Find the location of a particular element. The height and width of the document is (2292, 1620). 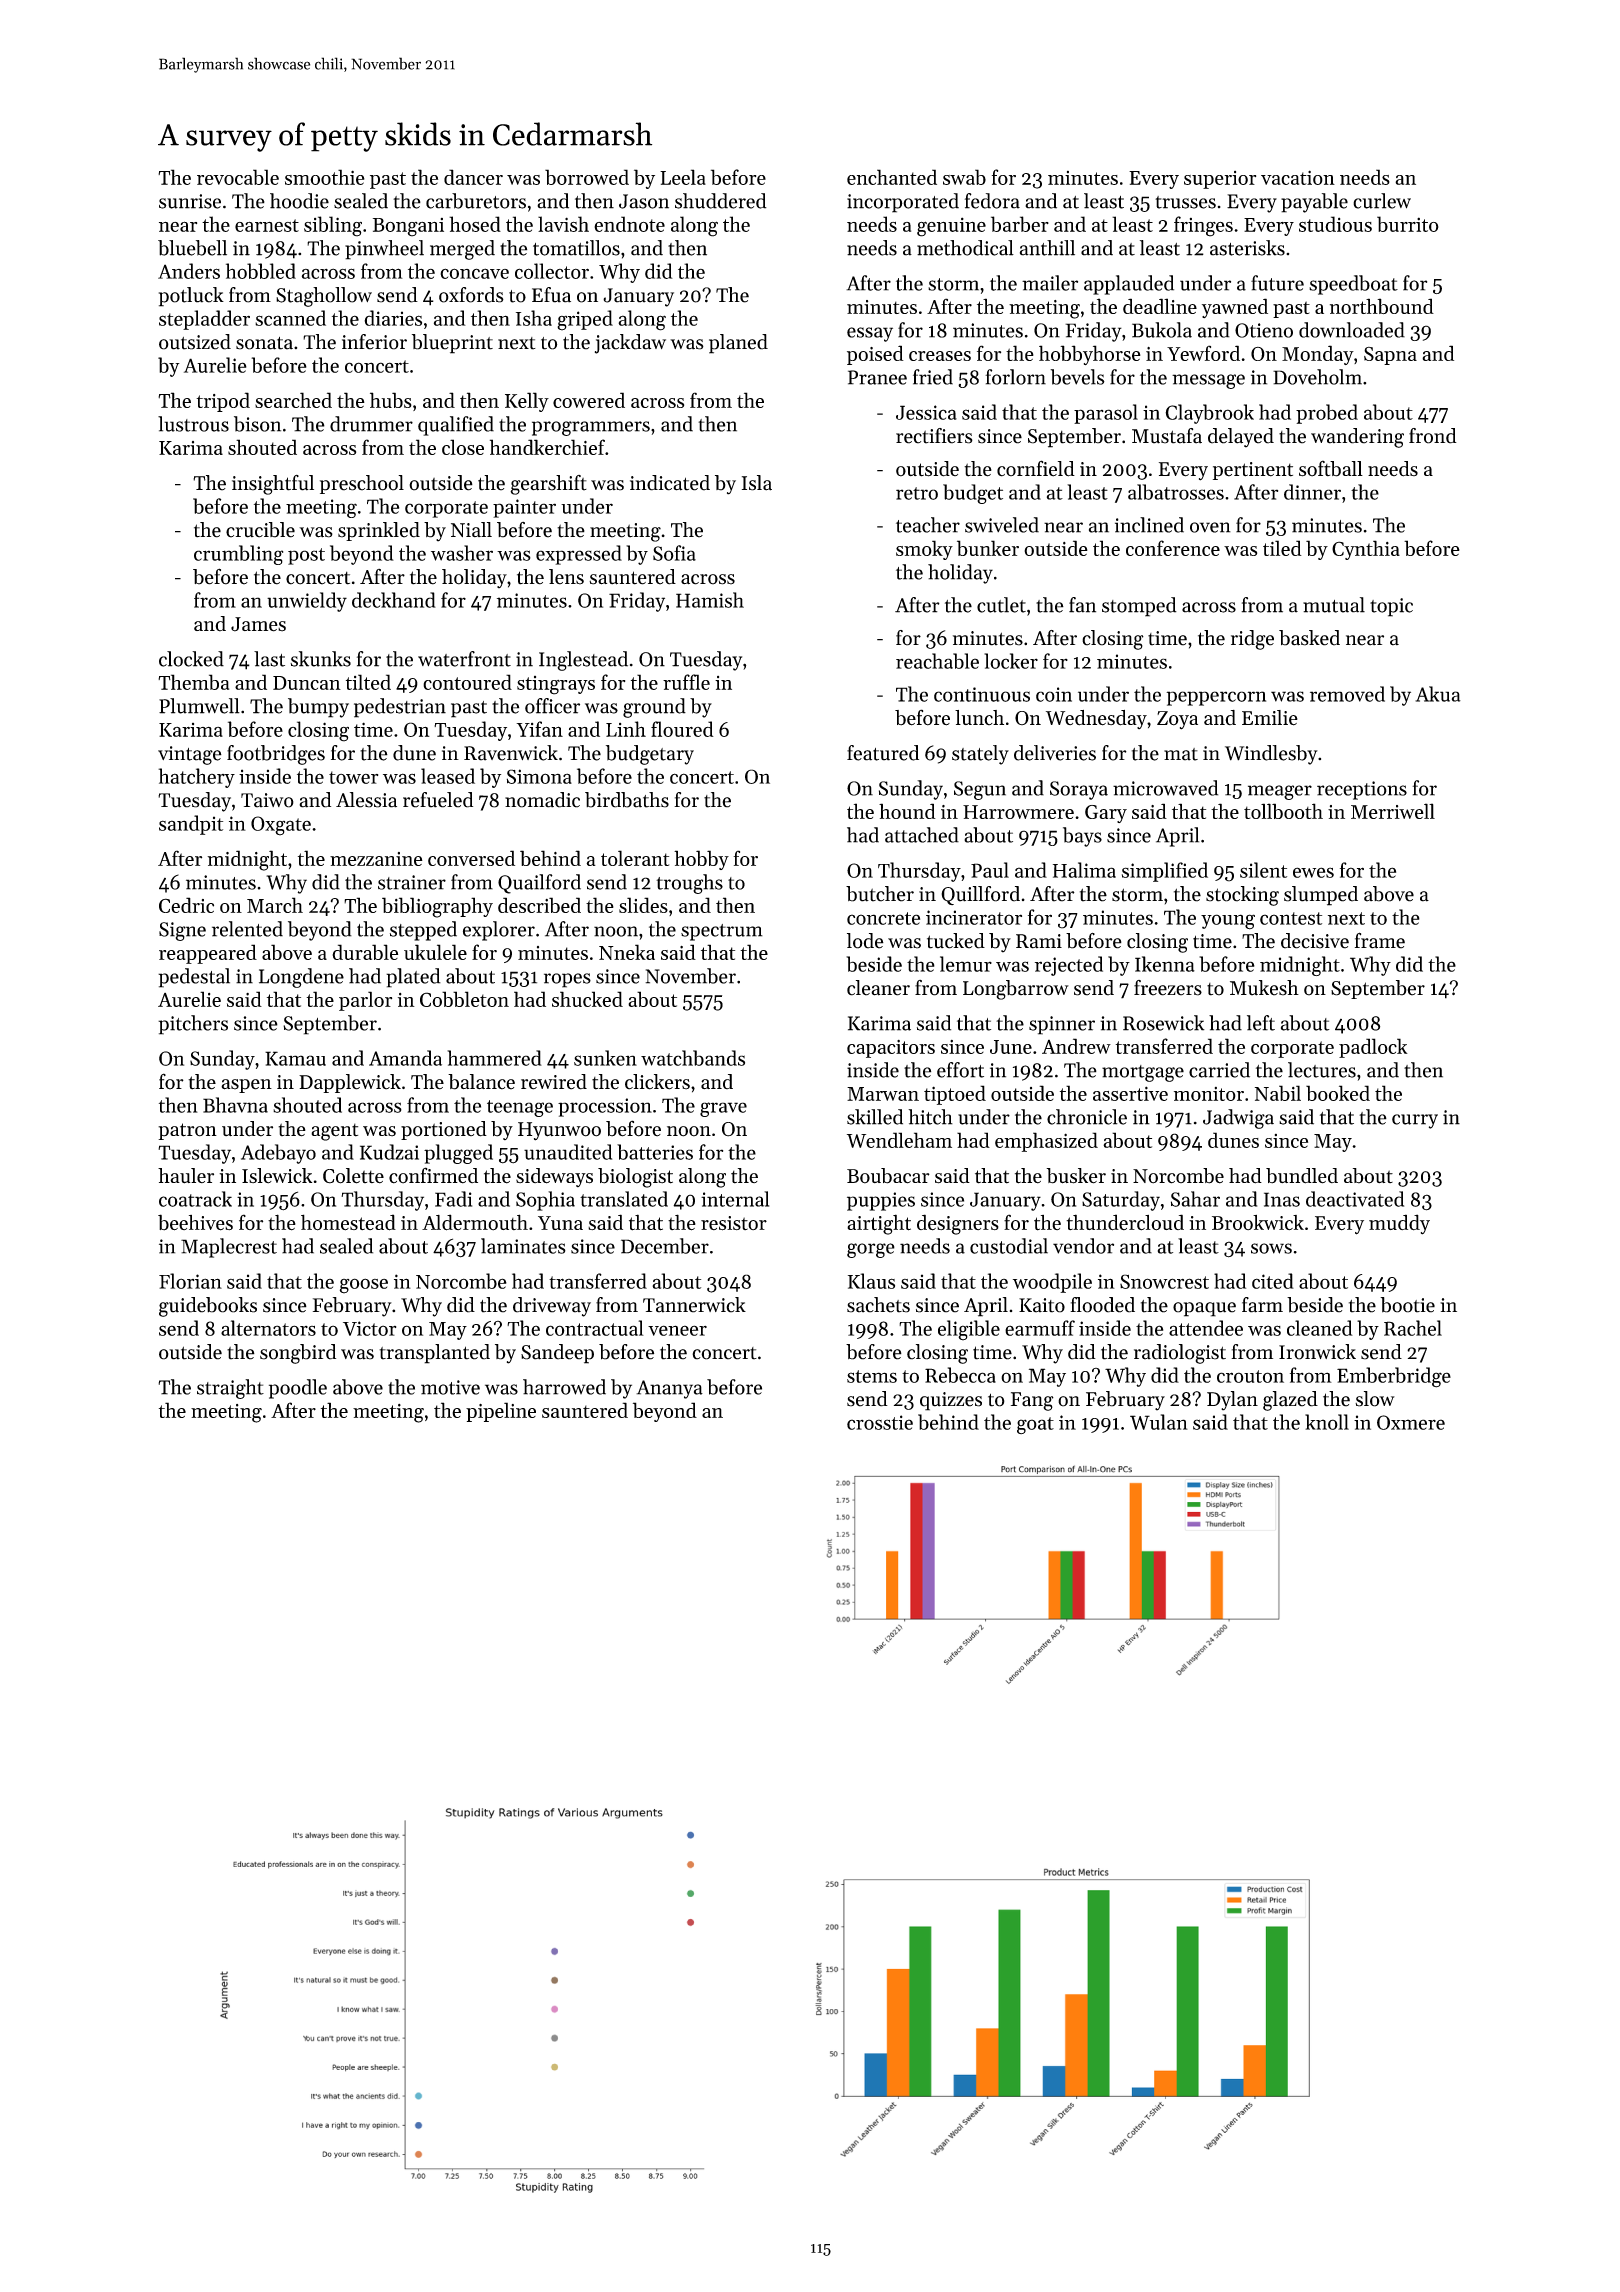

Mukesh is located at coordinates (1264, 988).
